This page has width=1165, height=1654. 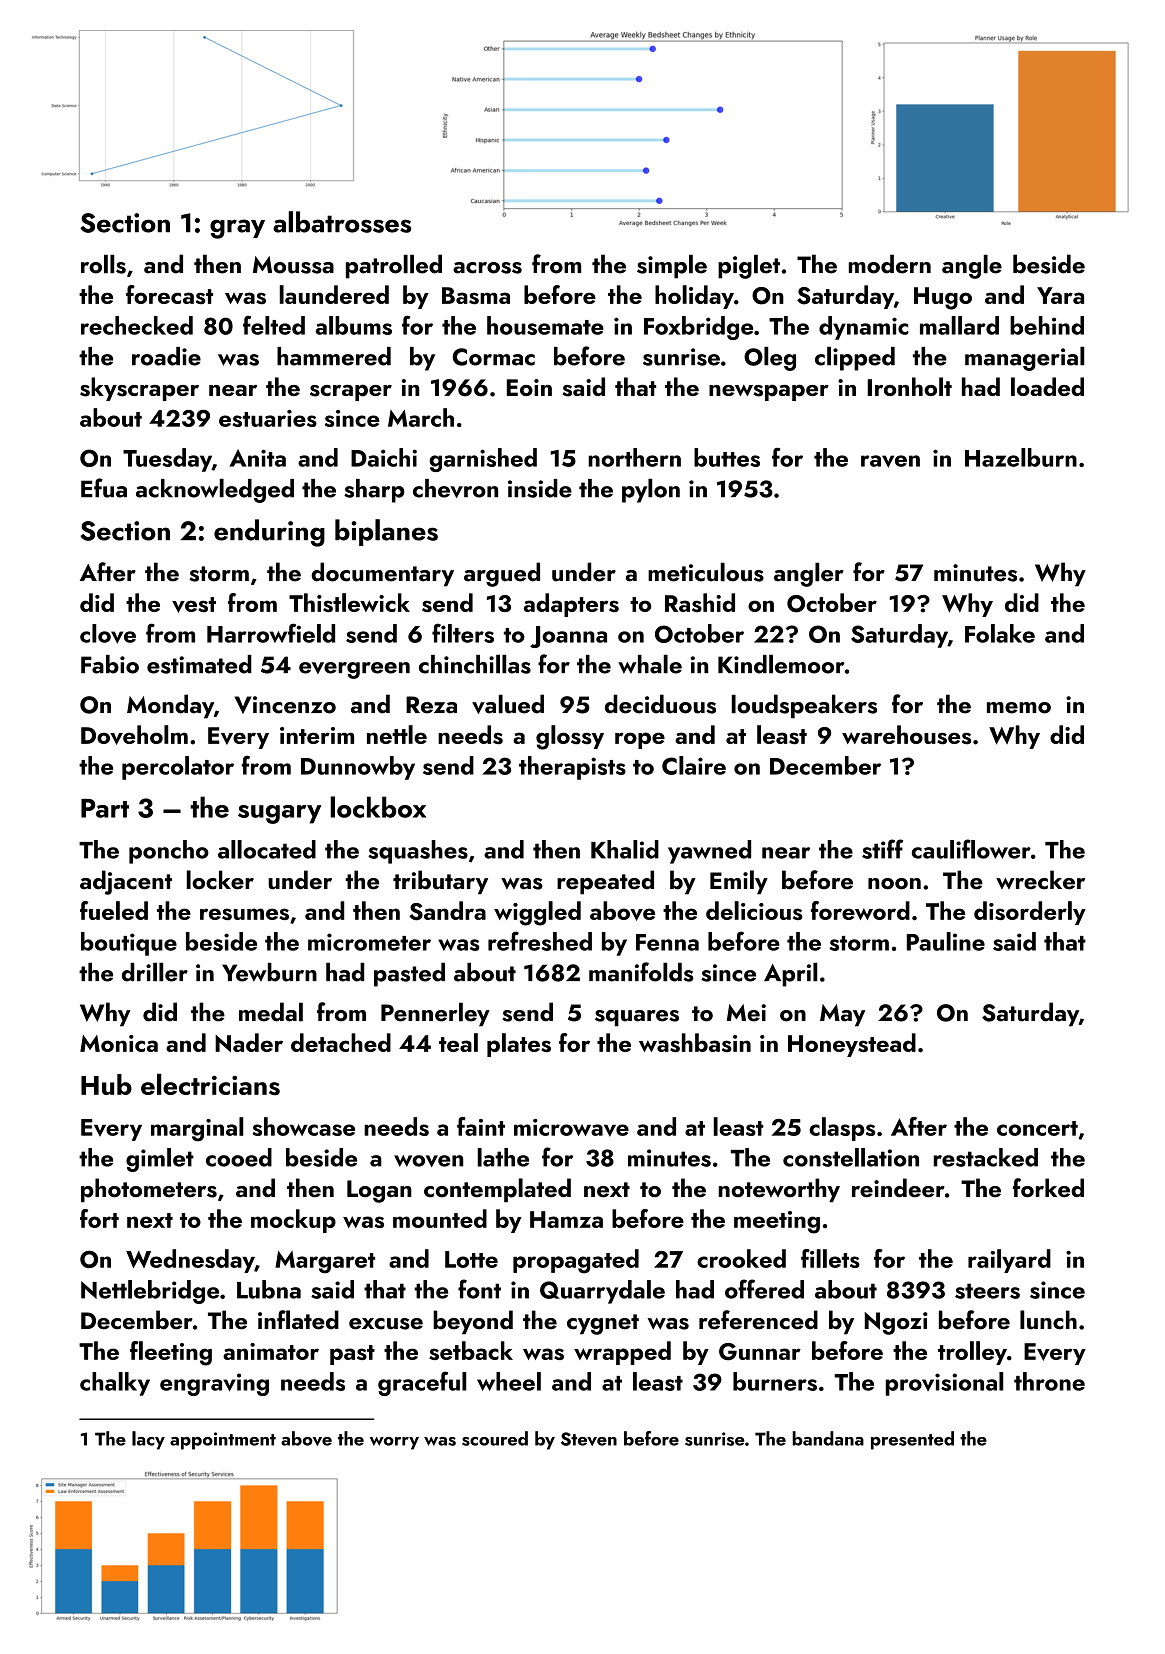 I want to click on Reza, so click(x=431, y=705).
